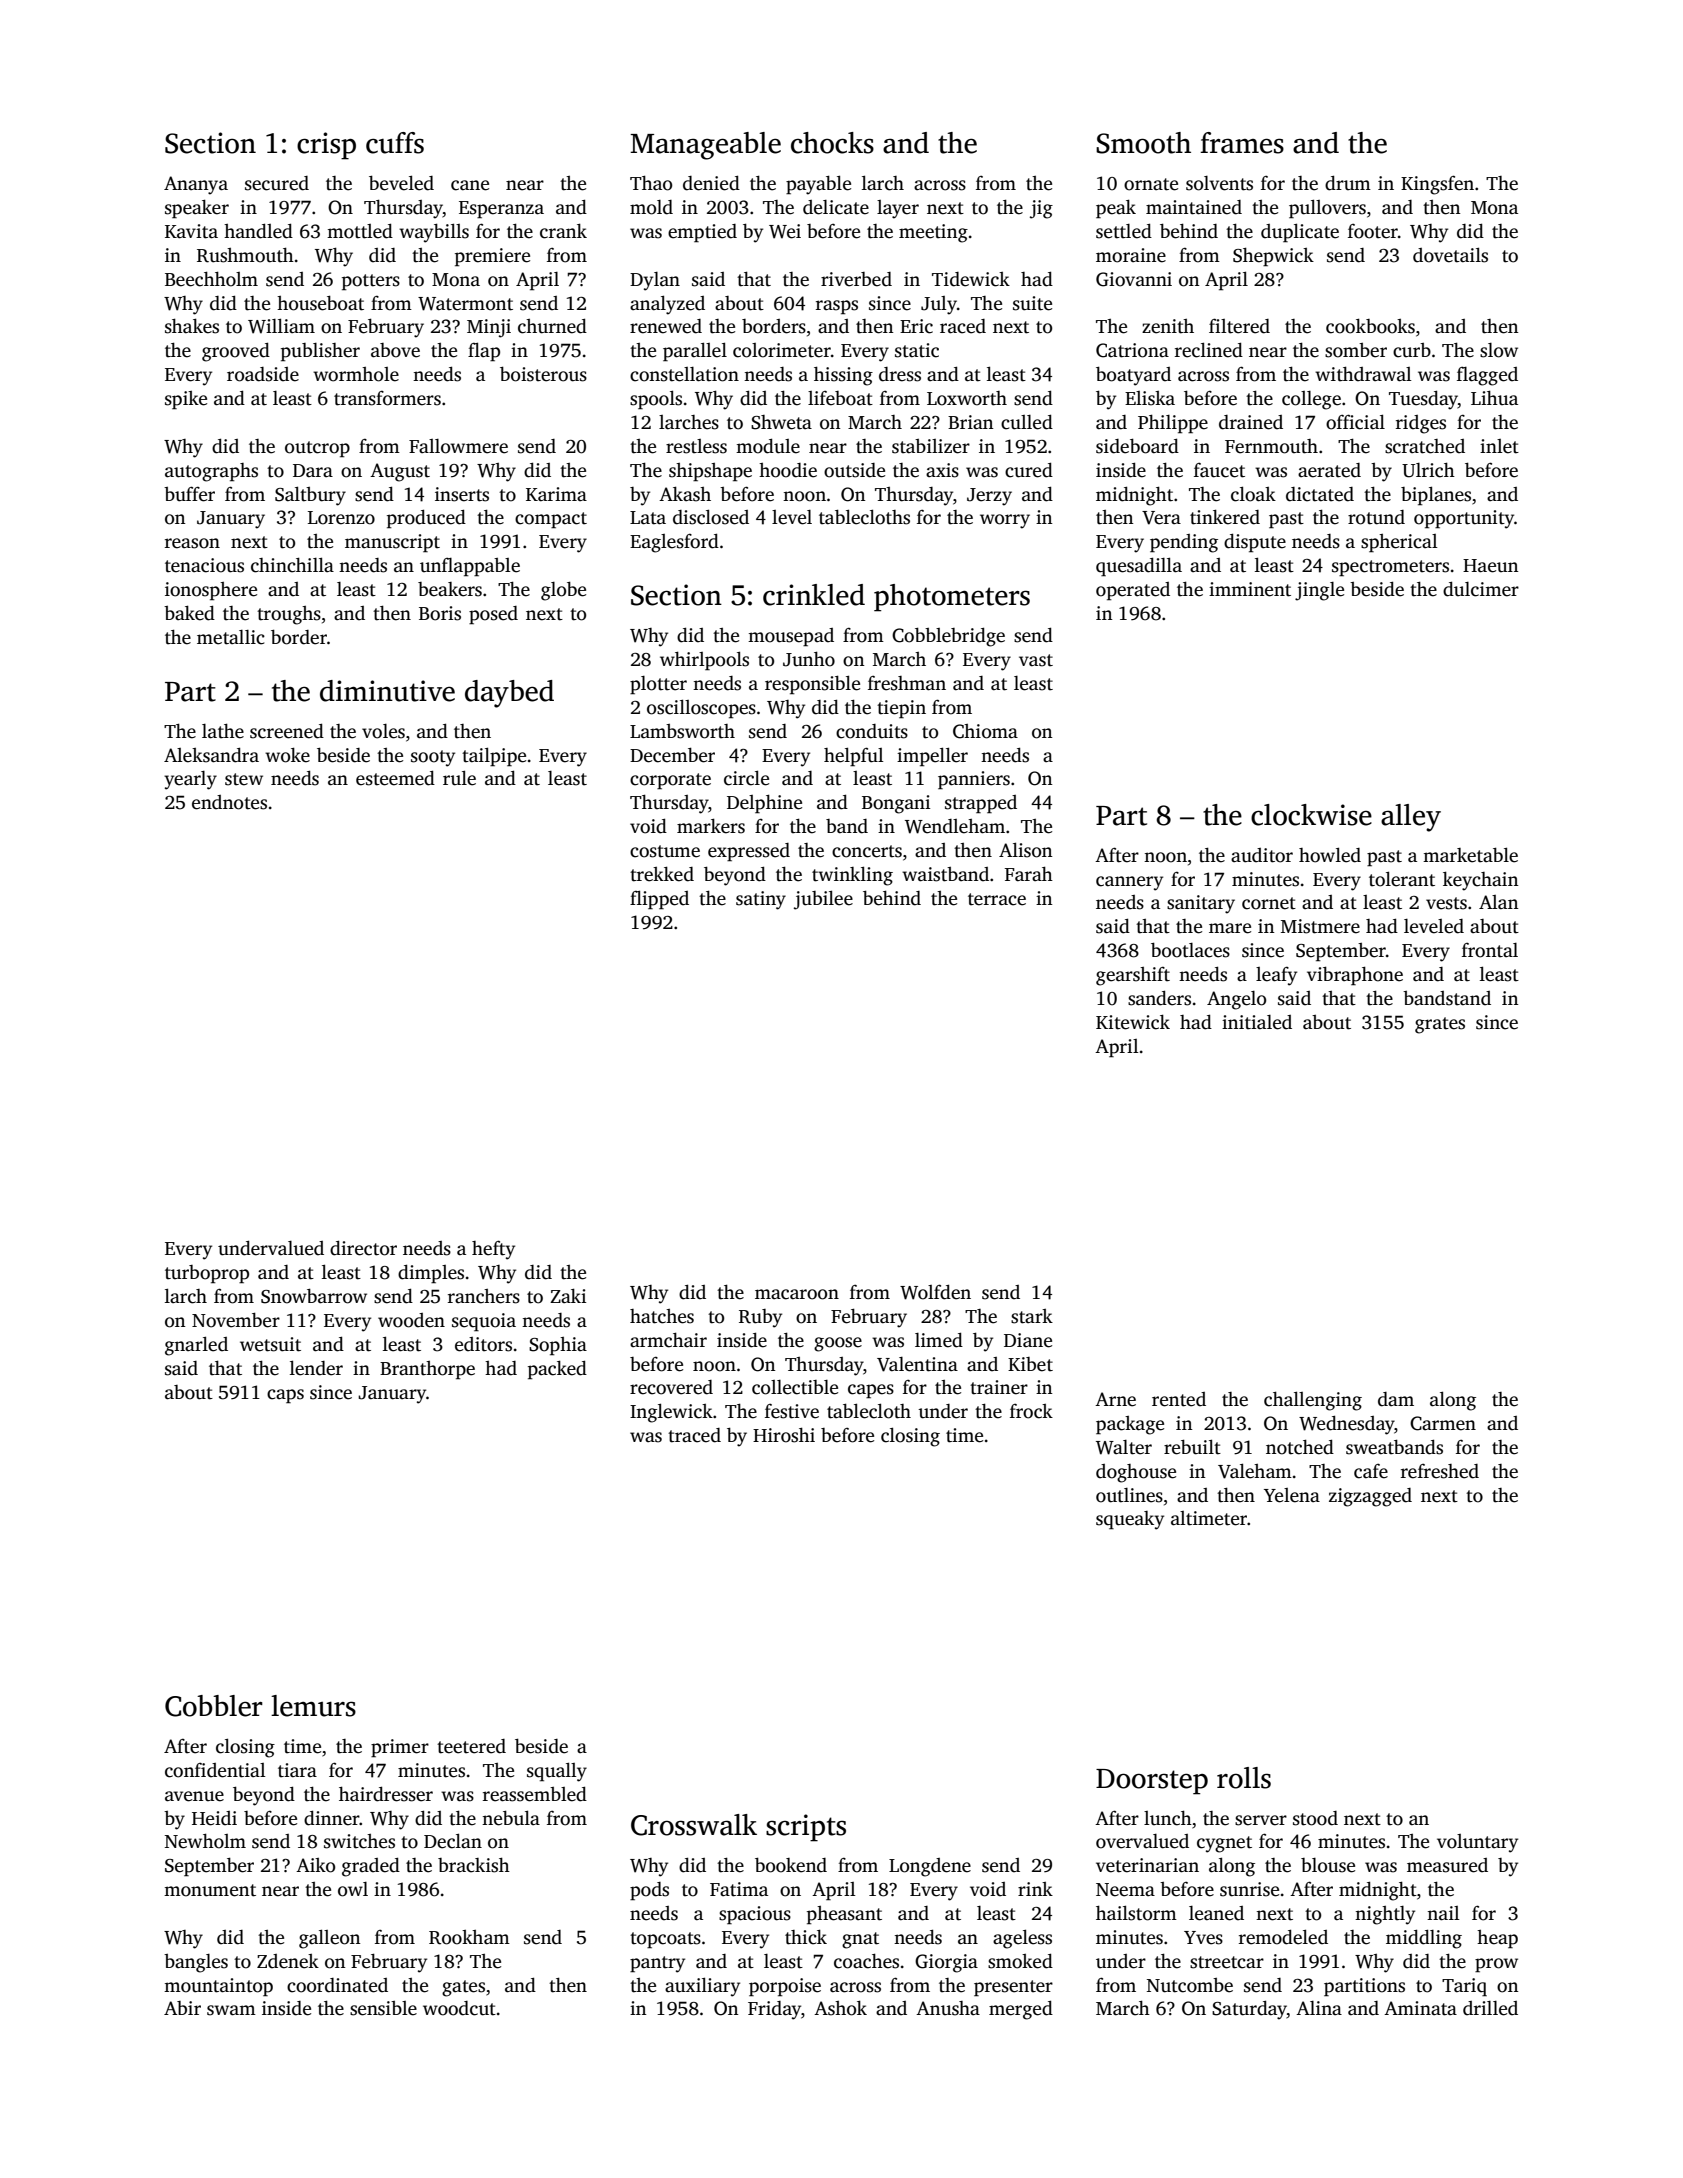  What do you see at coordinates (215, 1770) in the screenshot?
I see `confidential` at bounding box center [215, 1770].
